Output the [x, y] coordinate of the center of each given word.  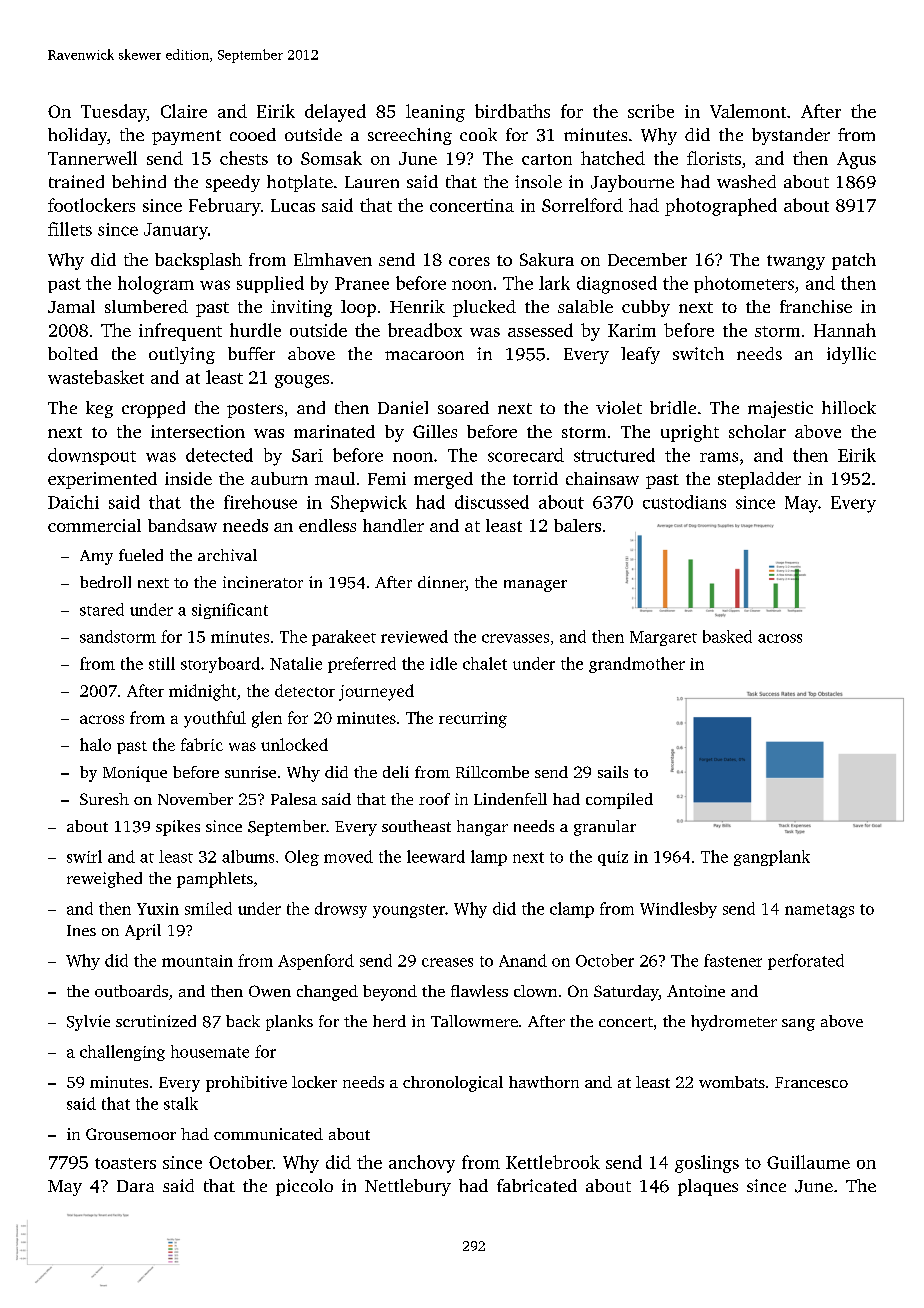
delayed [335, 113]
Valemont [748, 111]
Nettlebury [408, 1187]
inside [188, 478]
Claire [184, 111]
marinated [334, 431]
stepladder [759, 480]
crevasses [515, 638]
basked [727, 636]
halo [95, 744]
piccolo [304, 1187]
